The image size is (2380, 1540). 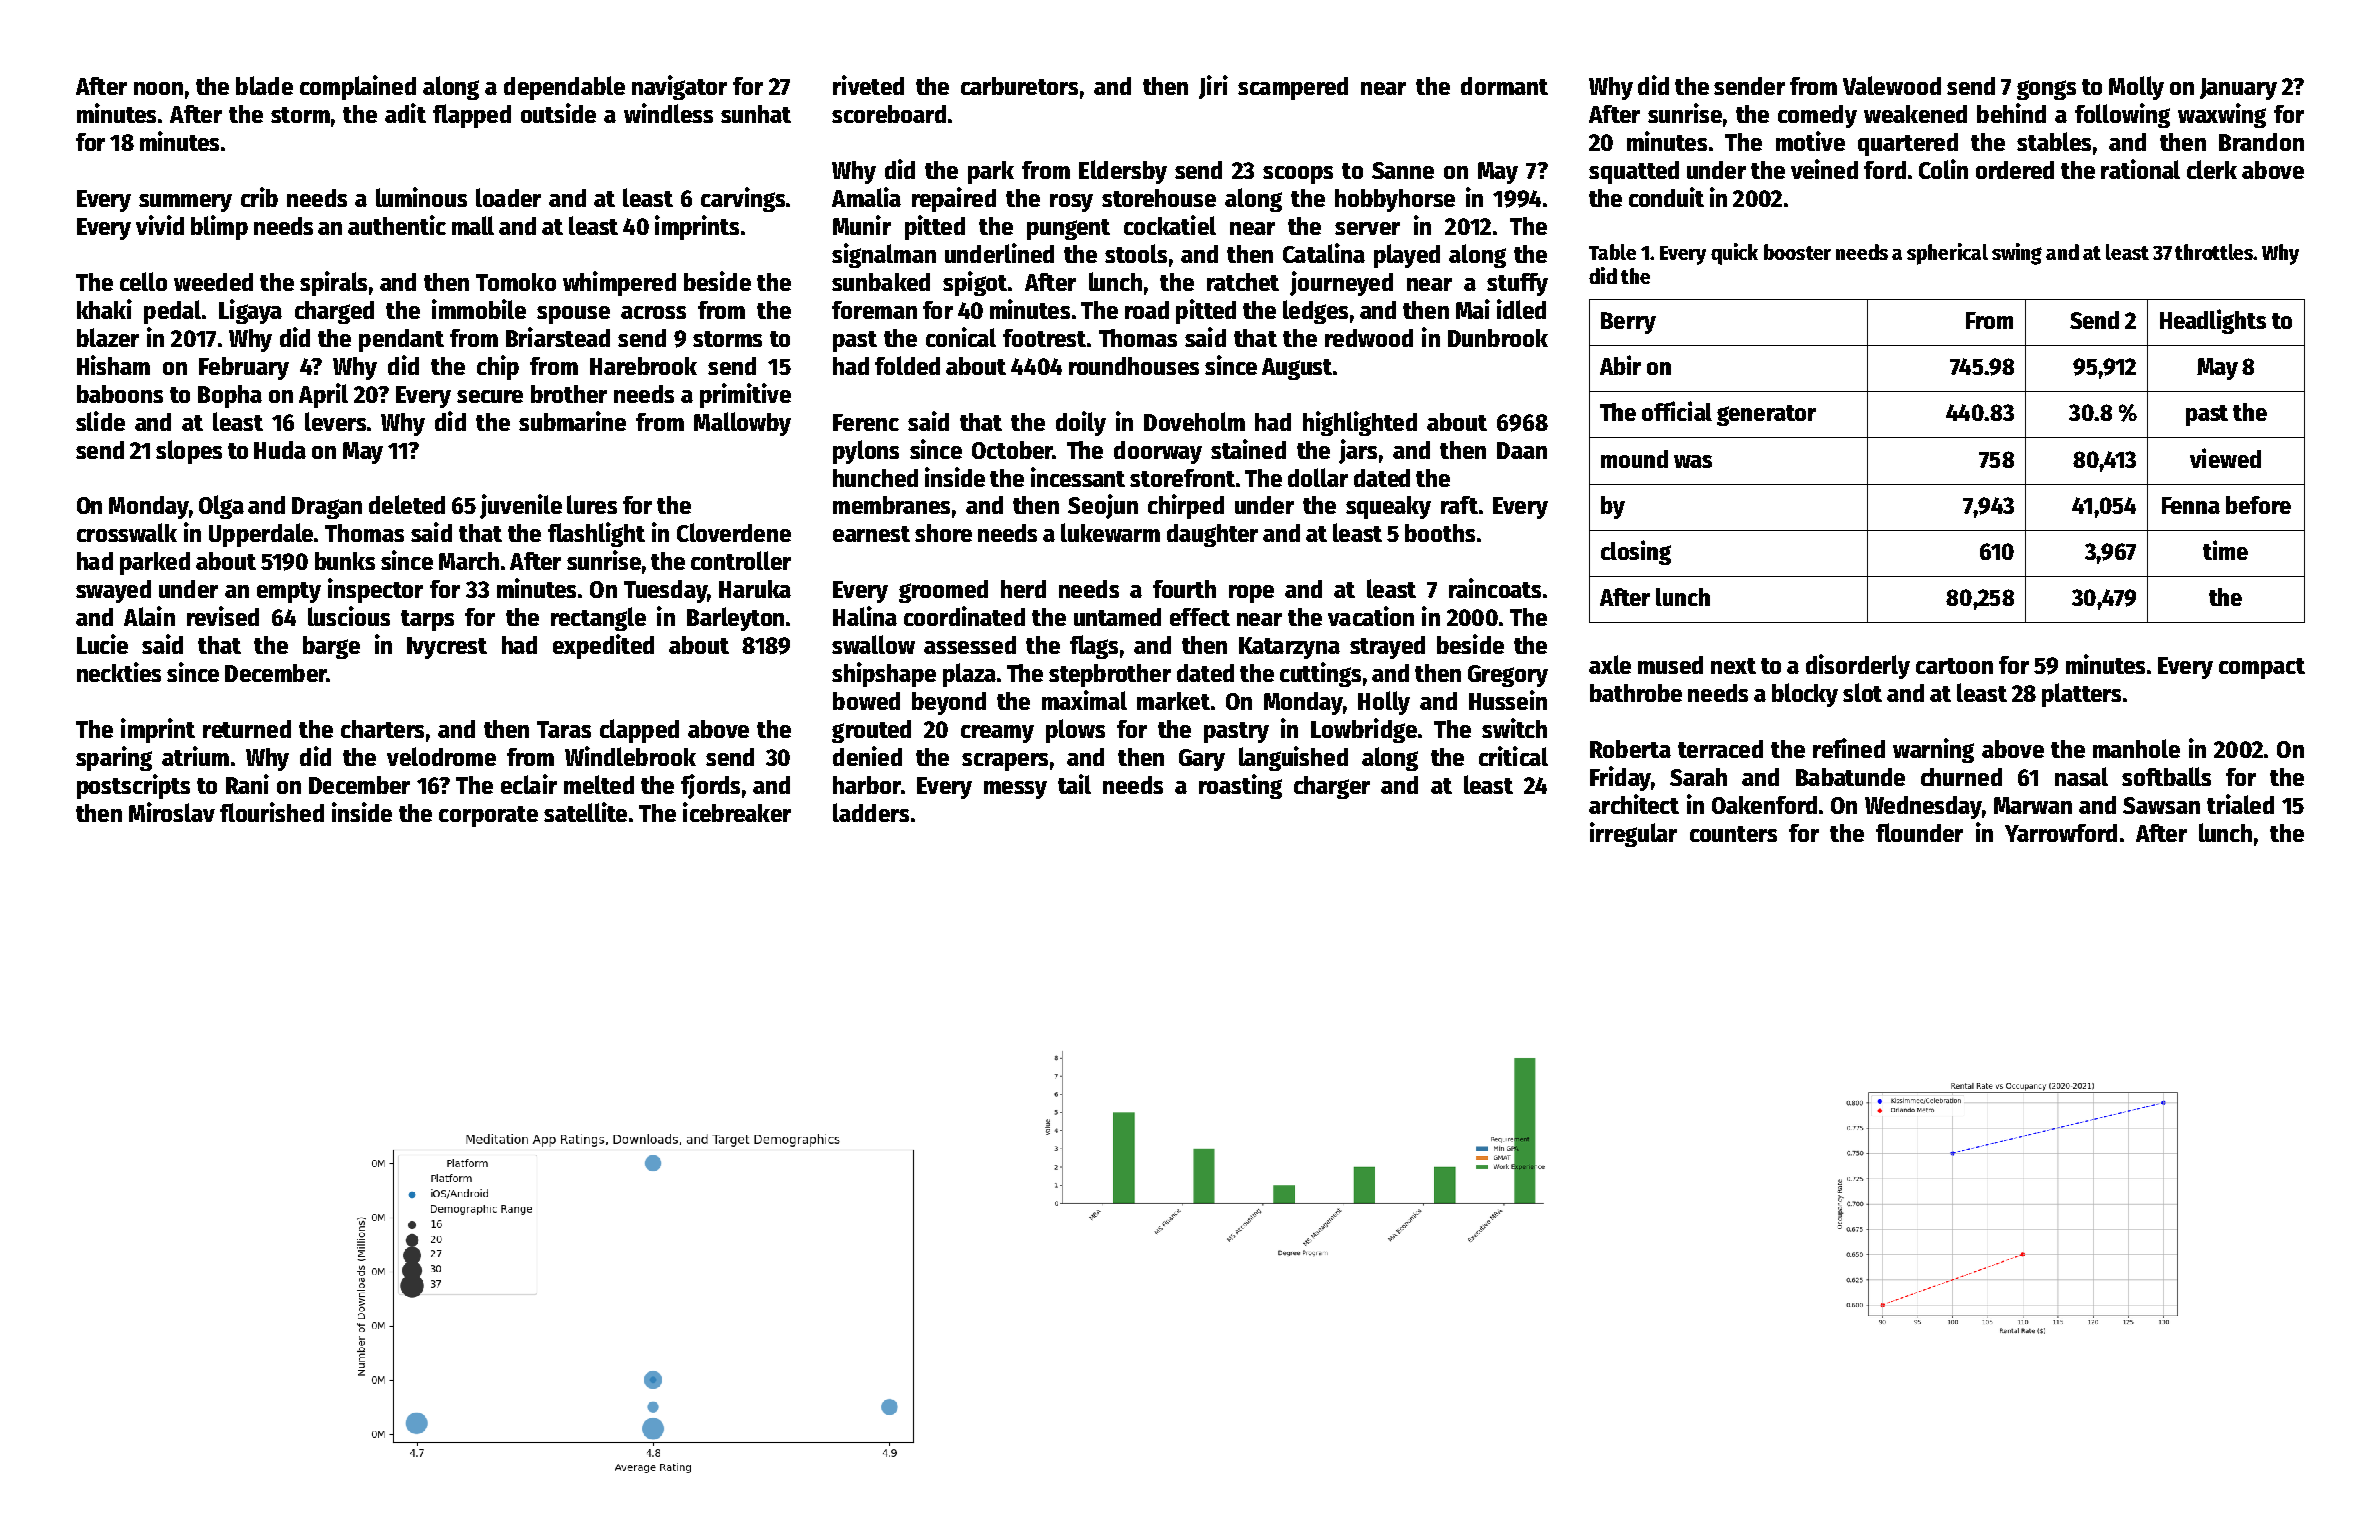 I want to click on highlighted, so click(x=1360, y=423).
